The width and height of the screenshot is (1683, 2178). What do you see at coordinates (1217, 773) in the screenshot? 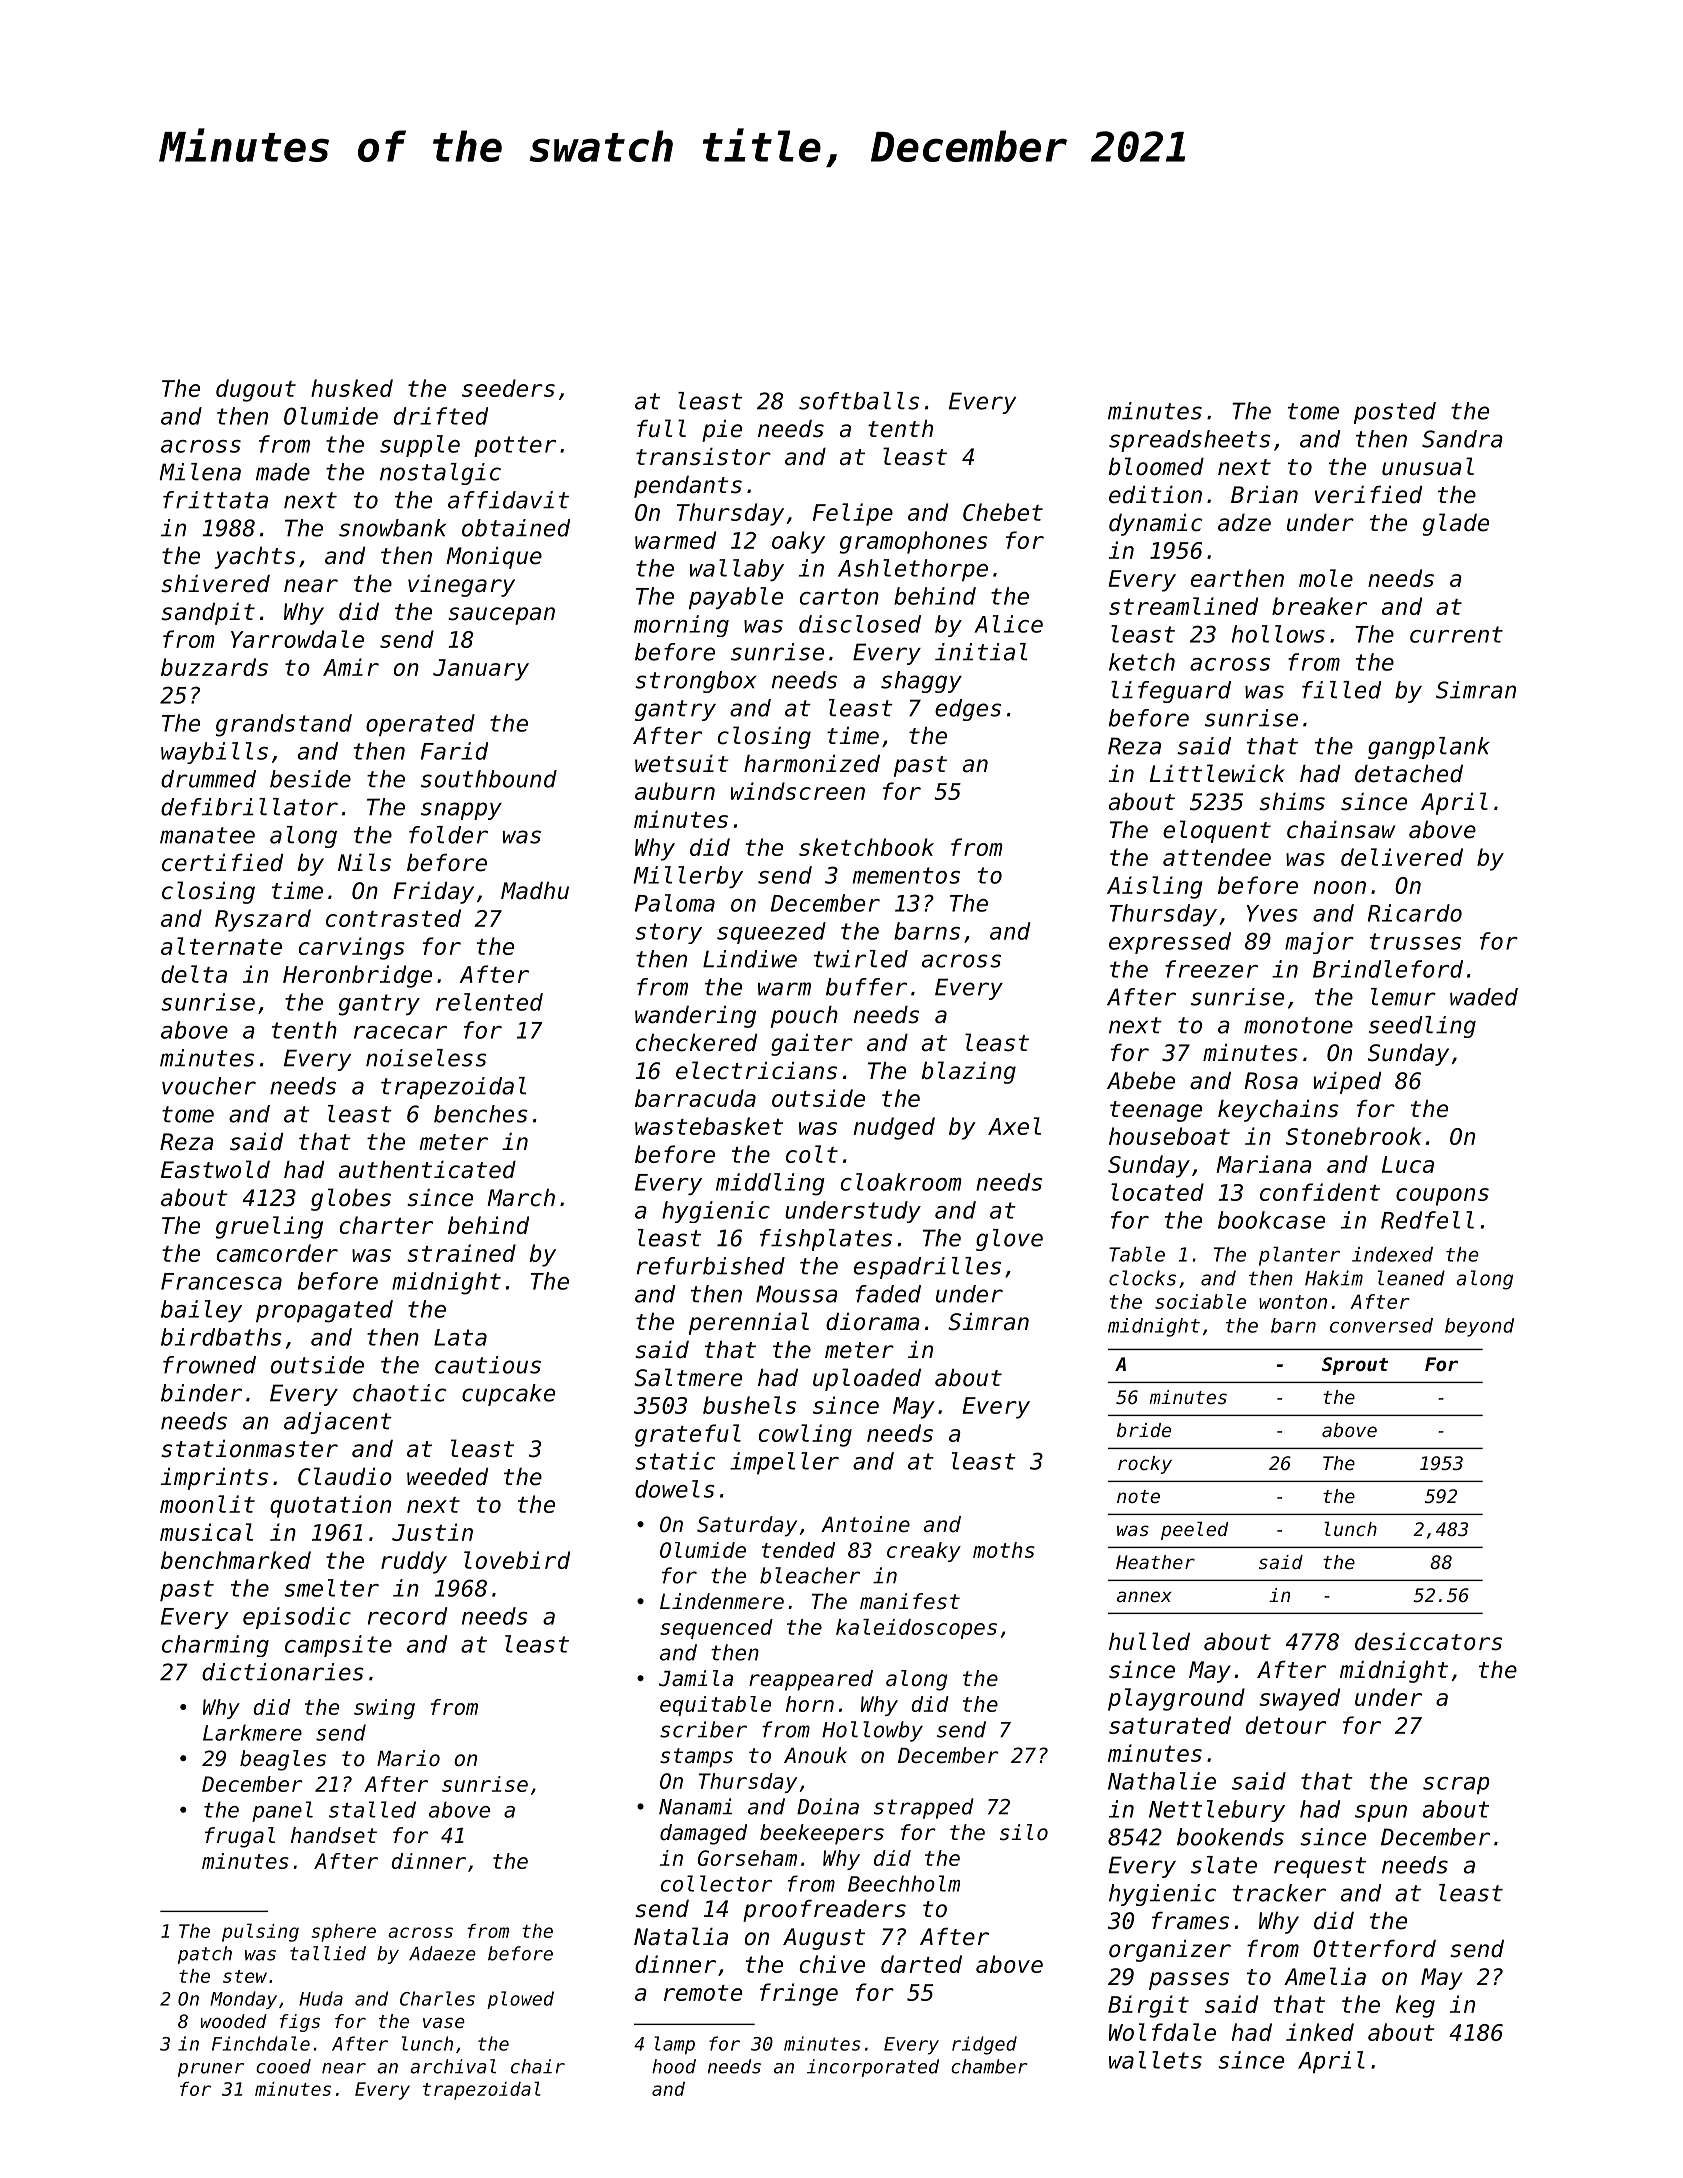
I see `Littlewick` at bounding box center [1217, 773].
